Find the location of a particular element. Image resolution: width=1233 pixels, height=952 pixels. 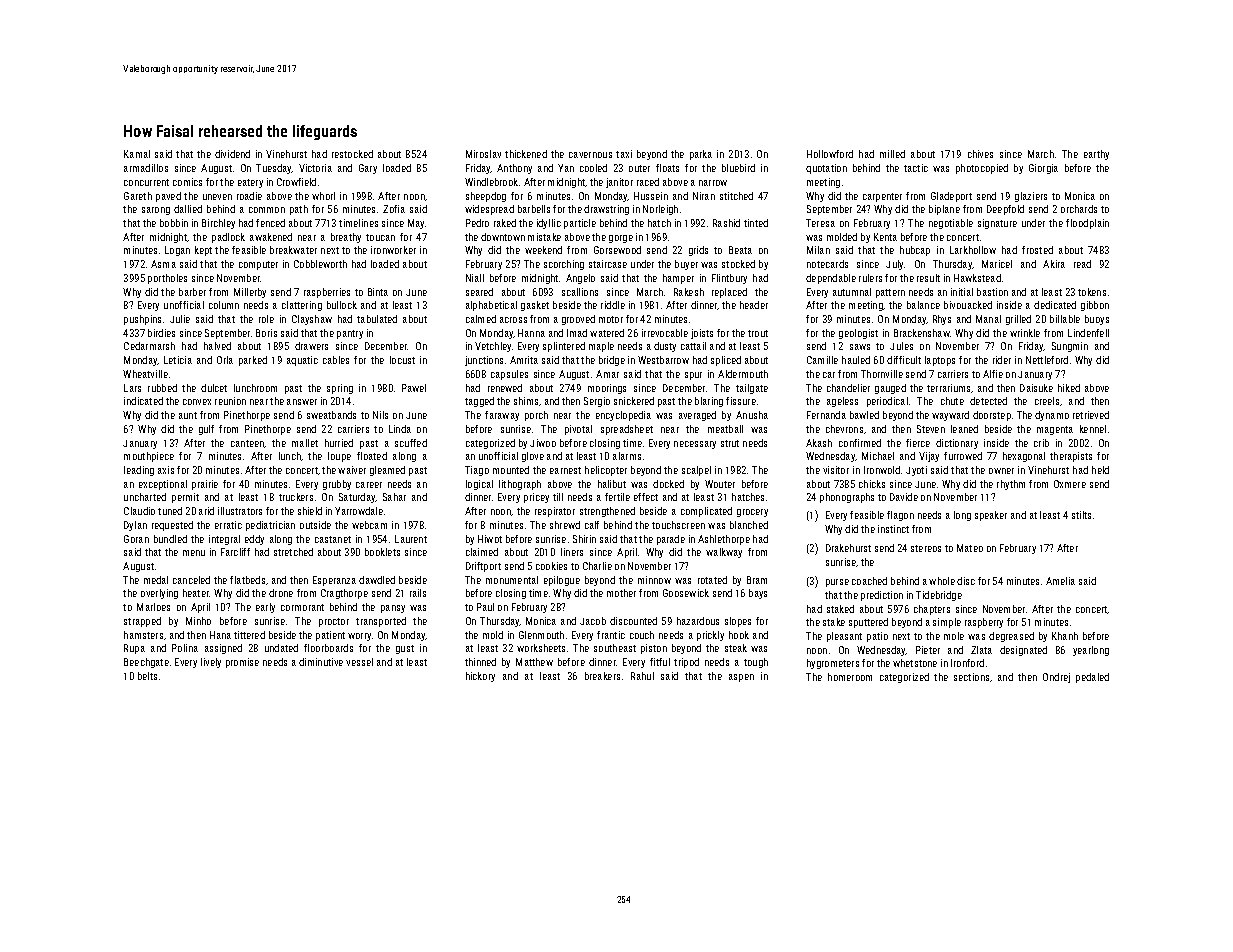

Vijay is located at coordinates (929, 457).
